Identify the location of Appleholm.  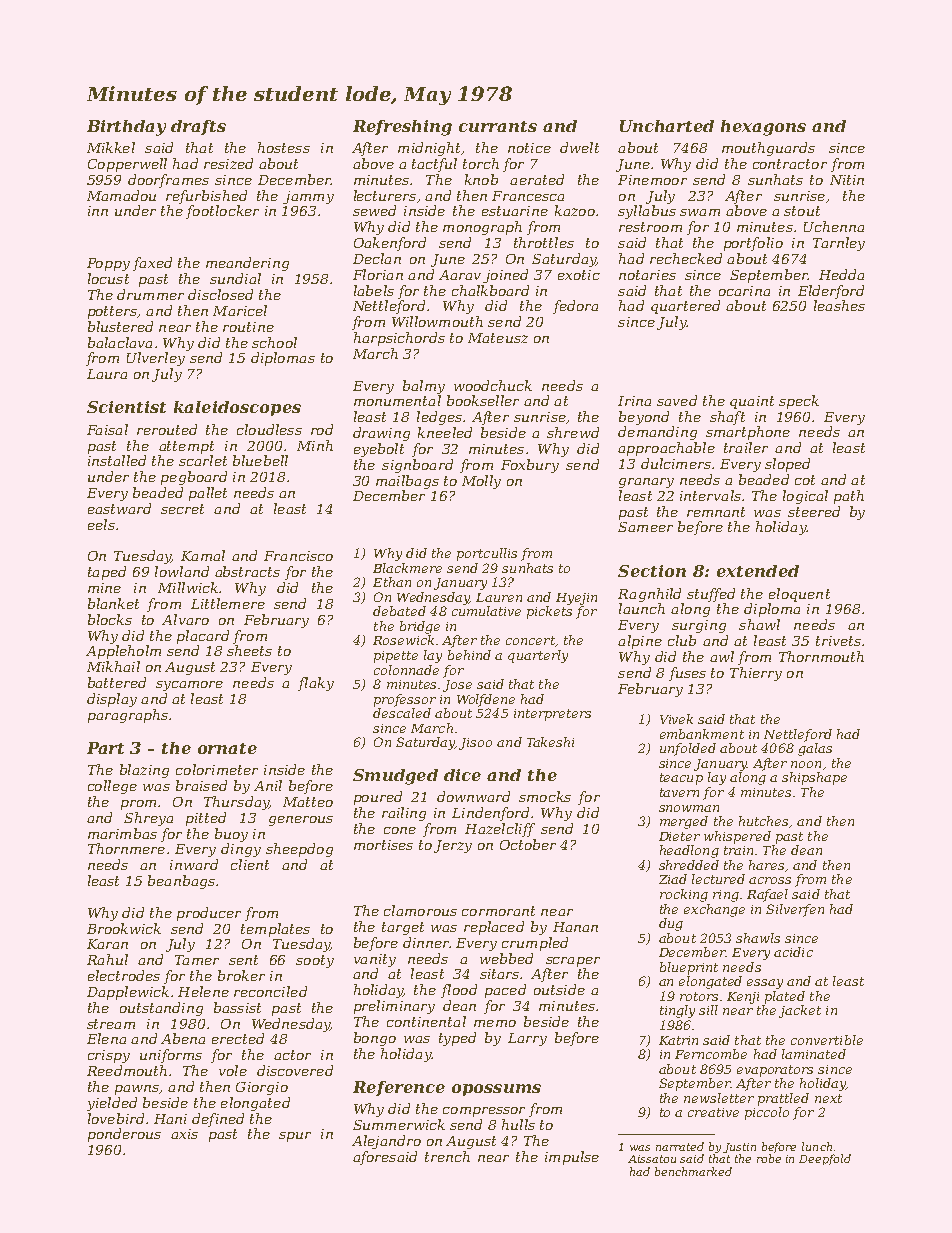
(123, 652).
